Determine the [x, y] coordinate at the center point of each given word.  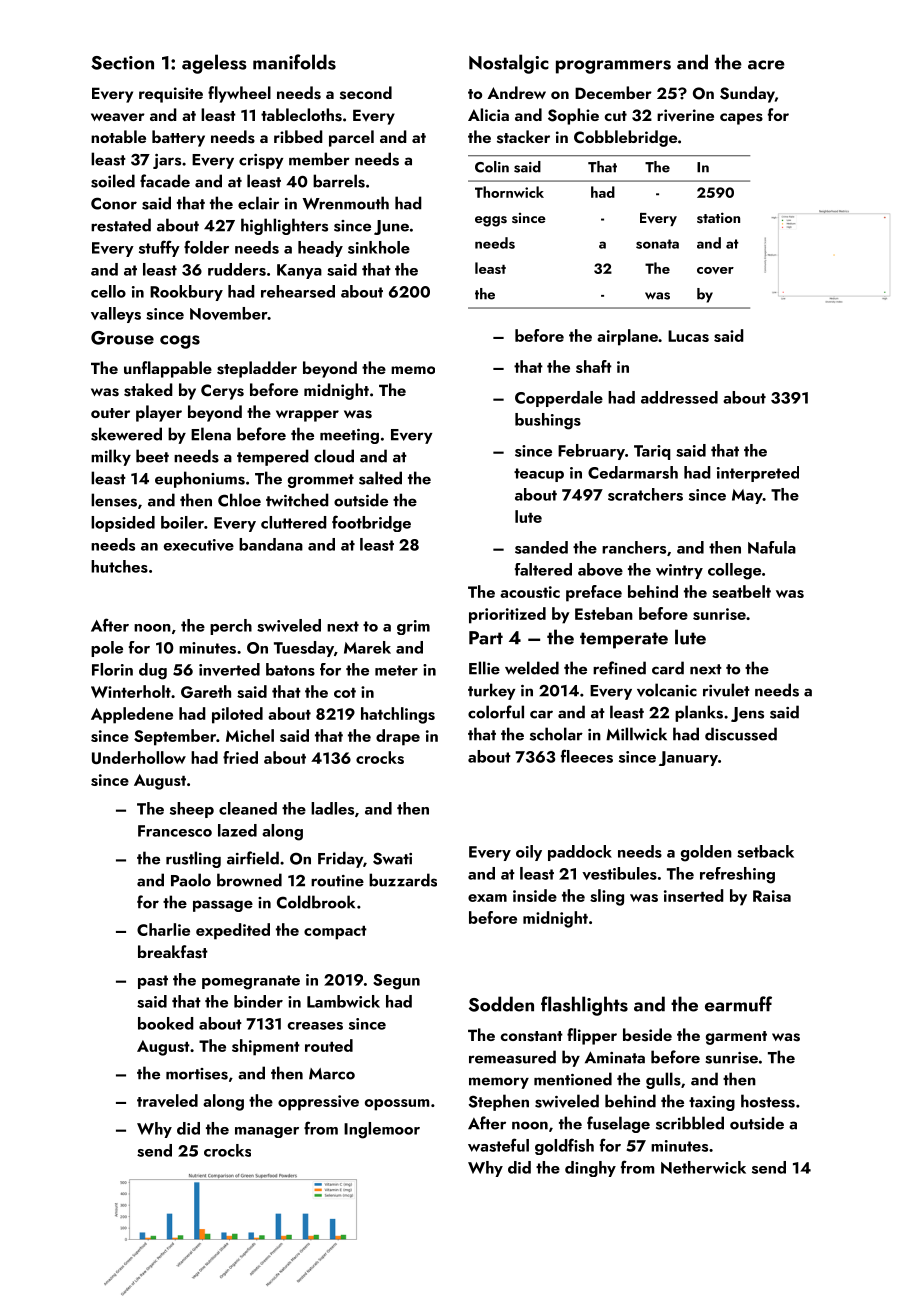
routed [329, 1045]
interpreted [758, 474]
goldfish [564, 1146]
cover [715, 270]
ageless [214, 64]
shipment [266, 1047]
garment [736, 1038]
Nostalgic [509, 64]
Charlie [163, 929]
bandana [271, 544]
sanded [541, 547]
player [159, 413]
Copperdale [559, 399]
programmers [613, 67]
